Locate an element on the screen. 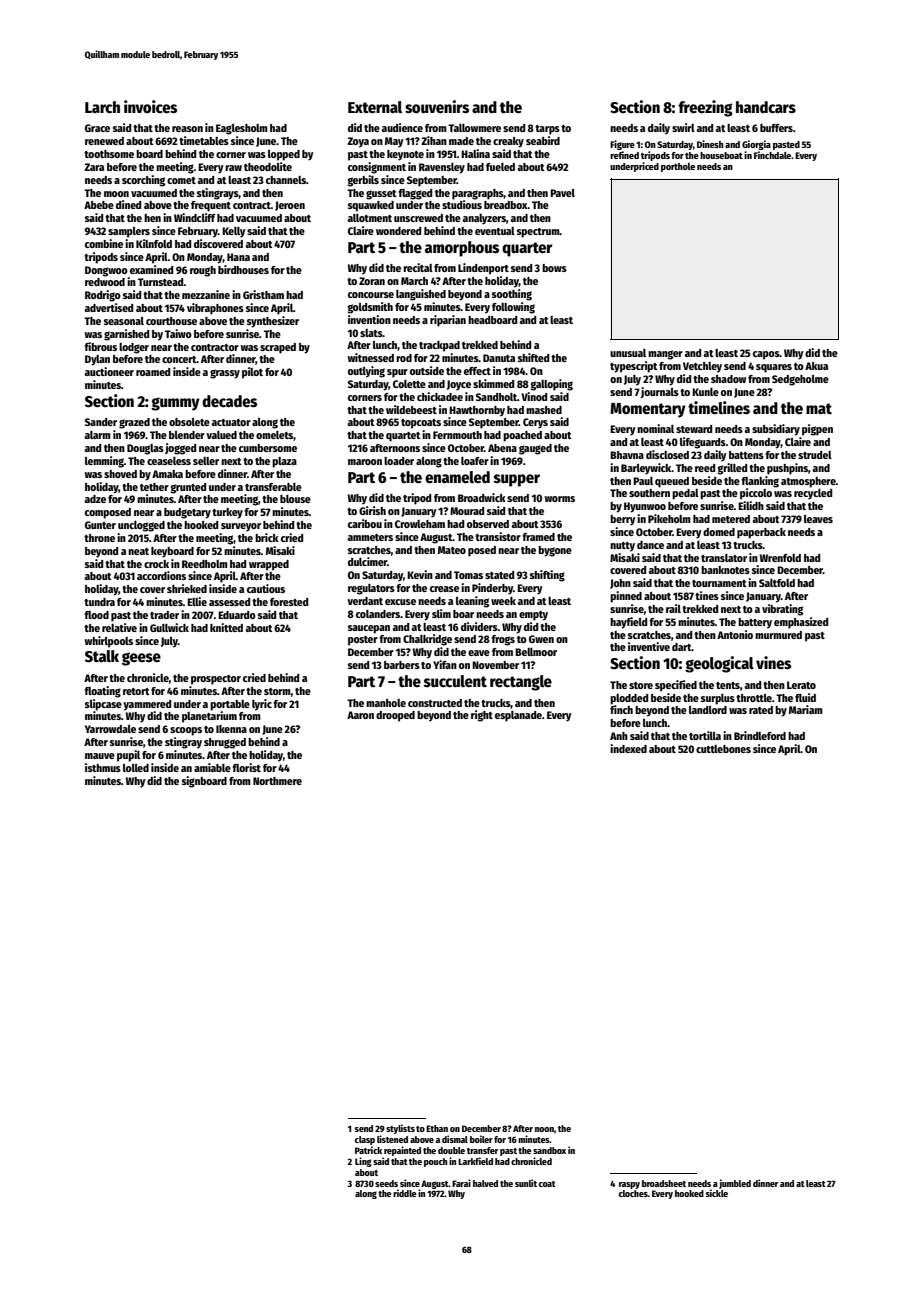  Brindleford is located at coordinates (760, 735).
